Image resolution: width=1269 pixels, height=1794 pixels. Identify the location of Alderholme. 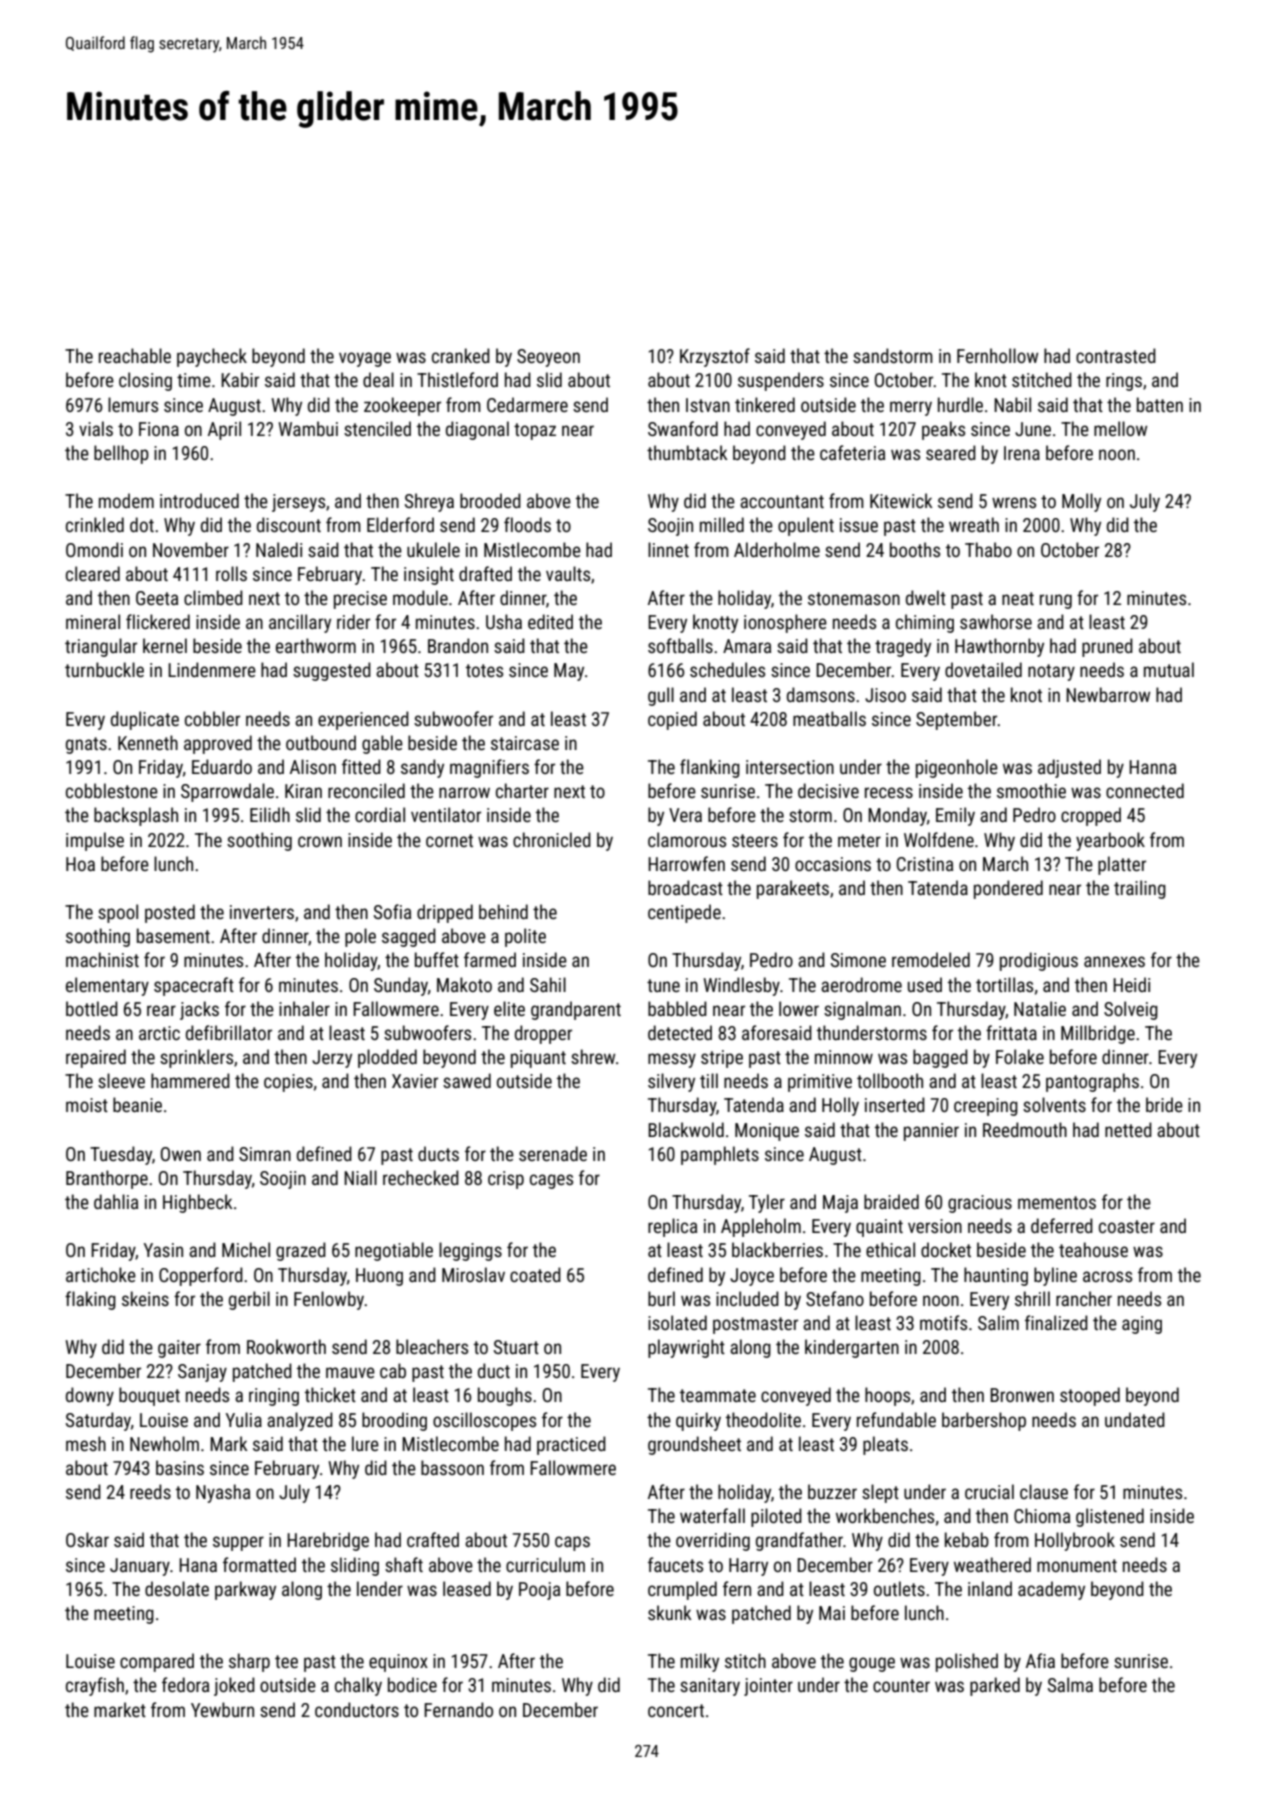
(777, 549).
